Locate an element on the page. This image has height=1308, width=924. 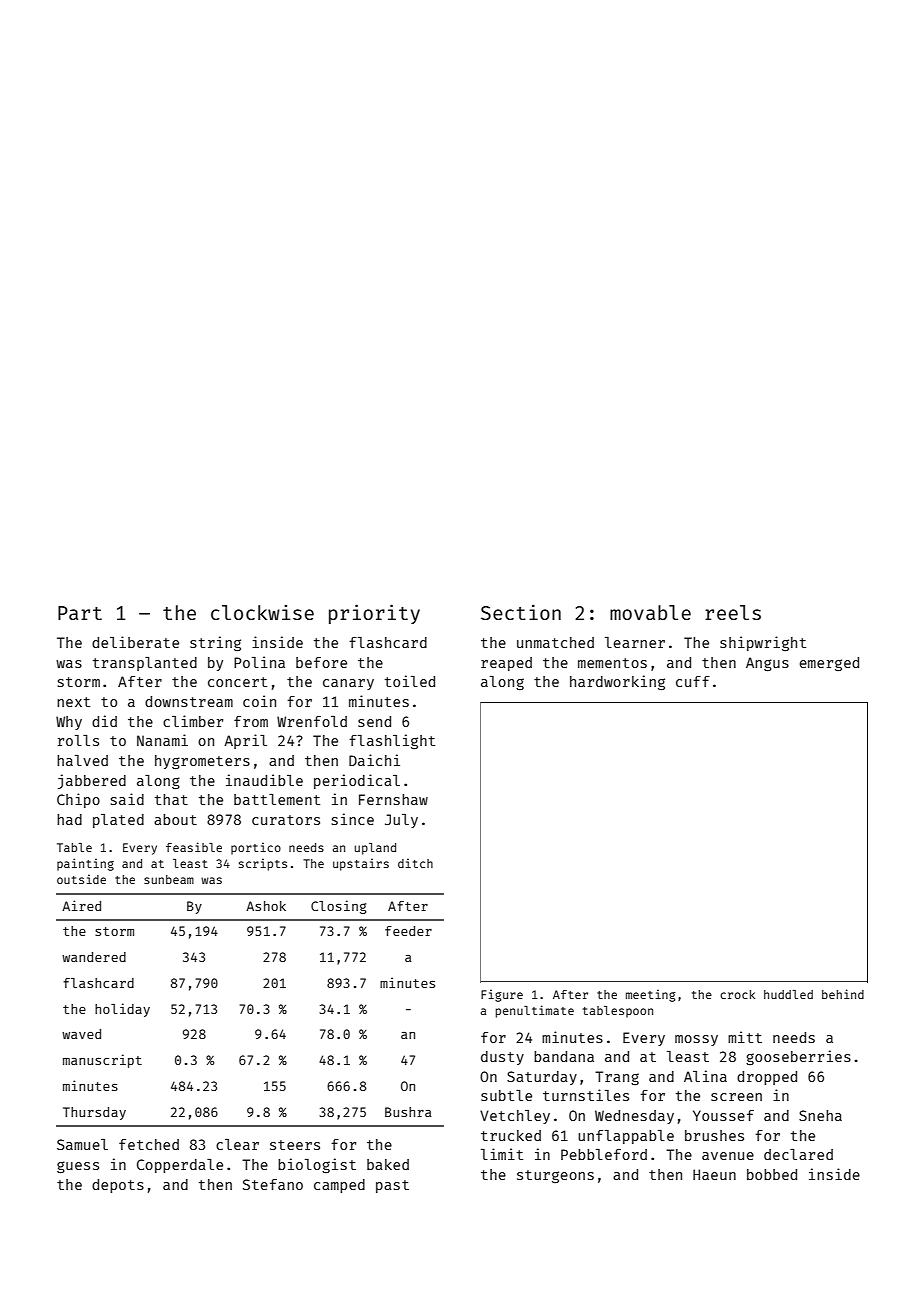
Aired is located at coordinates (81, 905).
